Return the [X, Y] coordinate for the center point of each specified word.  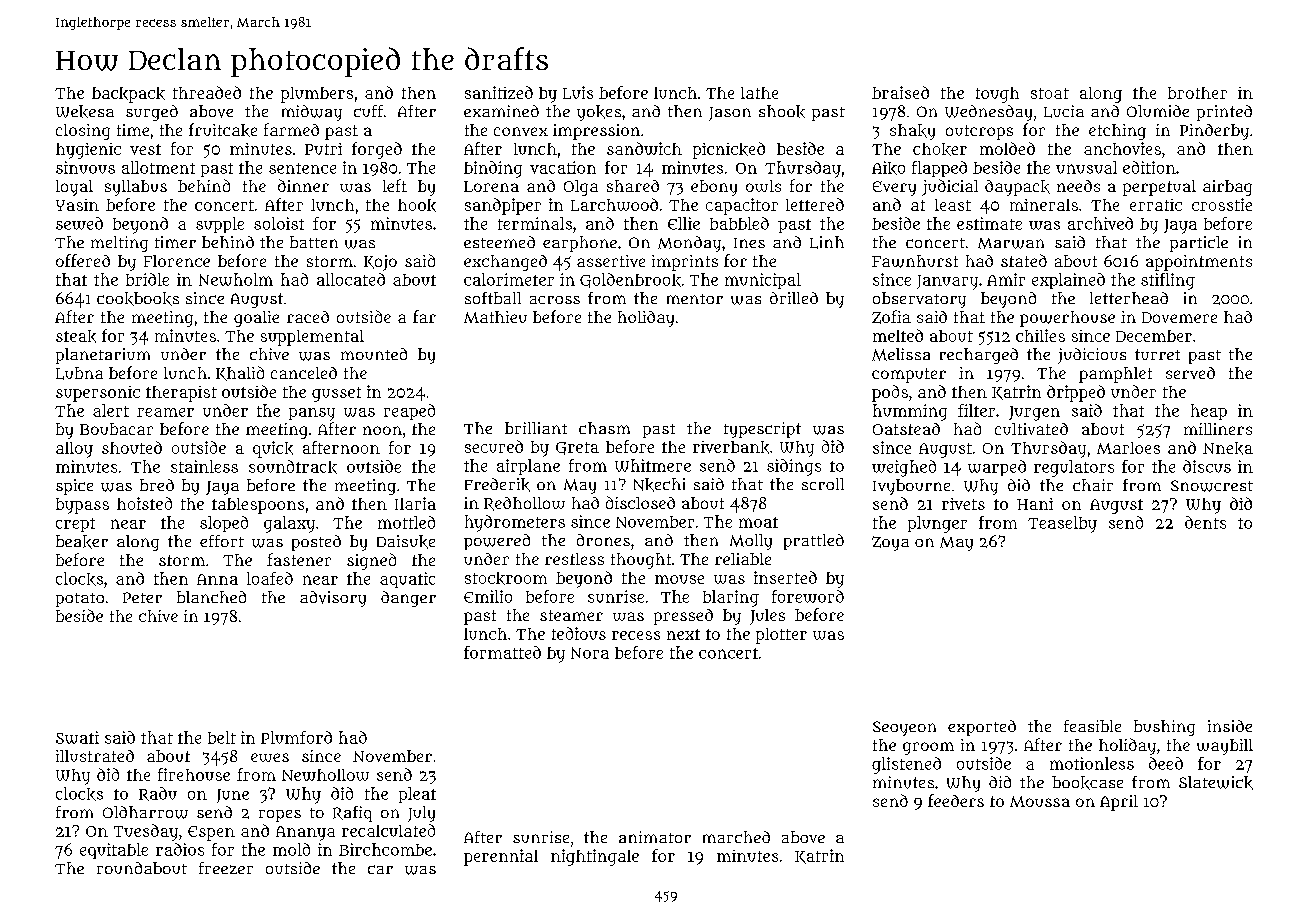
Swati [77, 737]
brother [1197, 93]
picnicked [729, 150]
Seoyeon [904, 728]
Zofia [891, 317]
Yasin [77, 205]
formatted [502, 652]
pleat [417, 795]
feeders [956, 800]
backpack [128, 95]
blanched [211, 597]
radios [180, 849]
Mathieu [495, 317]
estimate [989, 223]
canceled [304, 373]
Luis [578, 92]
